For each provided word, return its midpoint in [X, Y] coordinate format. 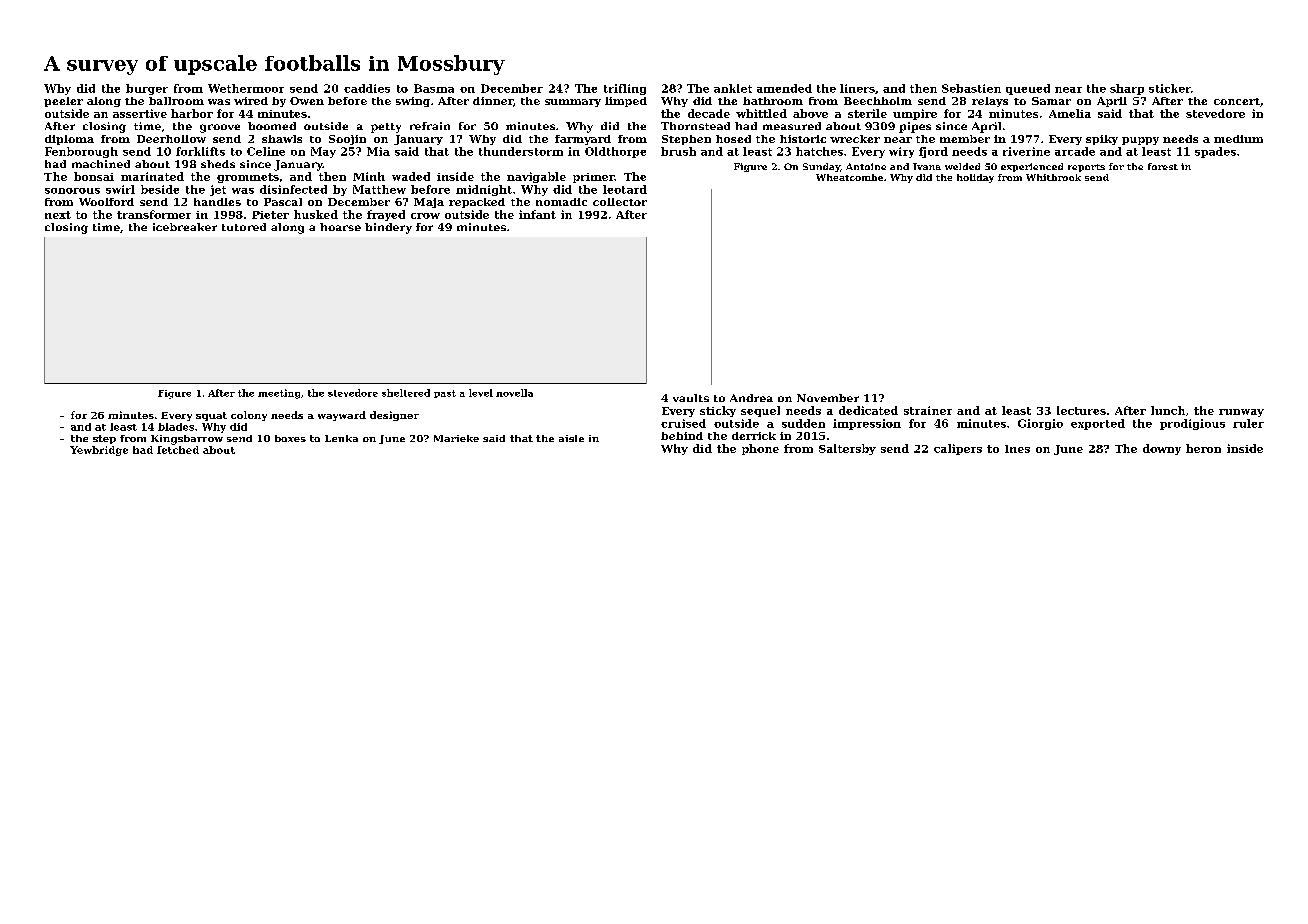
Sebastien [971, 88]
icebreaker [185, 227]
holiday [975, 178]
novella [514, 393]
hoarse [340, 227]
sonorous [72, 191]
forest [1163, 166]
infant [537, 214]
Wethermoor [246, 88]
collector [620, 202]
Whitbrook [1053, 177]
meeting [279, 394]
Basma [434, 88]
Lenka [341, 438]
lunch [1168, 410]
